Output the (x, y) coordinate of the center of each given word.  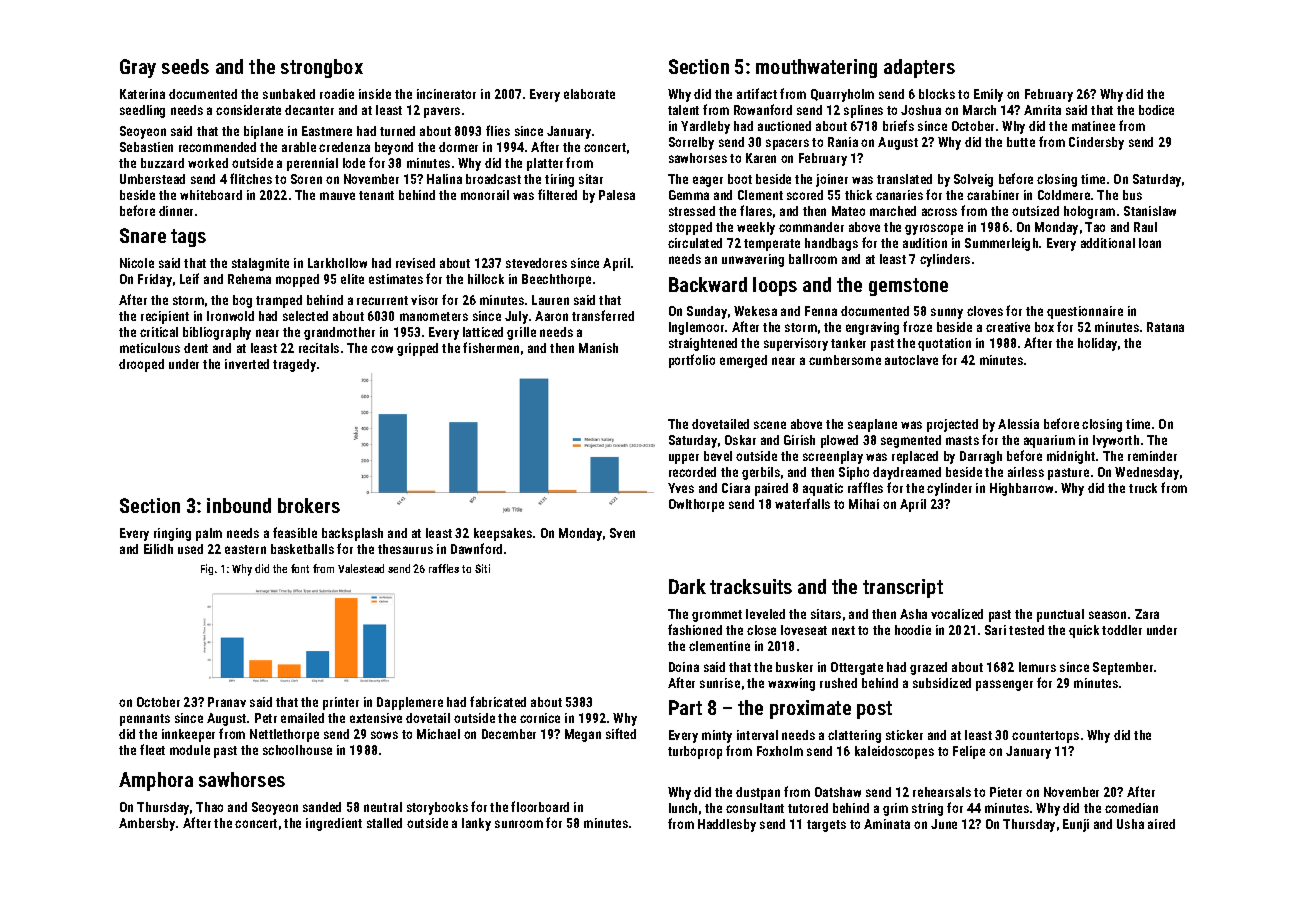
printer (341, 703)
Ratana (1165, 327)
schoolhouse (297, 750)
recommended (217, 147)
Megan (583, 735)
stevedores (536, 263)
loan (1150, 243)
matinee (1093, 126)
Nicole (137, 263)
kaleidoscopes (894, 752)
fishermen (491, 347)
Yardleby (705, 127)
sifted (621, 733)
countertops (1045, 737)
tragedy (294, 365)
